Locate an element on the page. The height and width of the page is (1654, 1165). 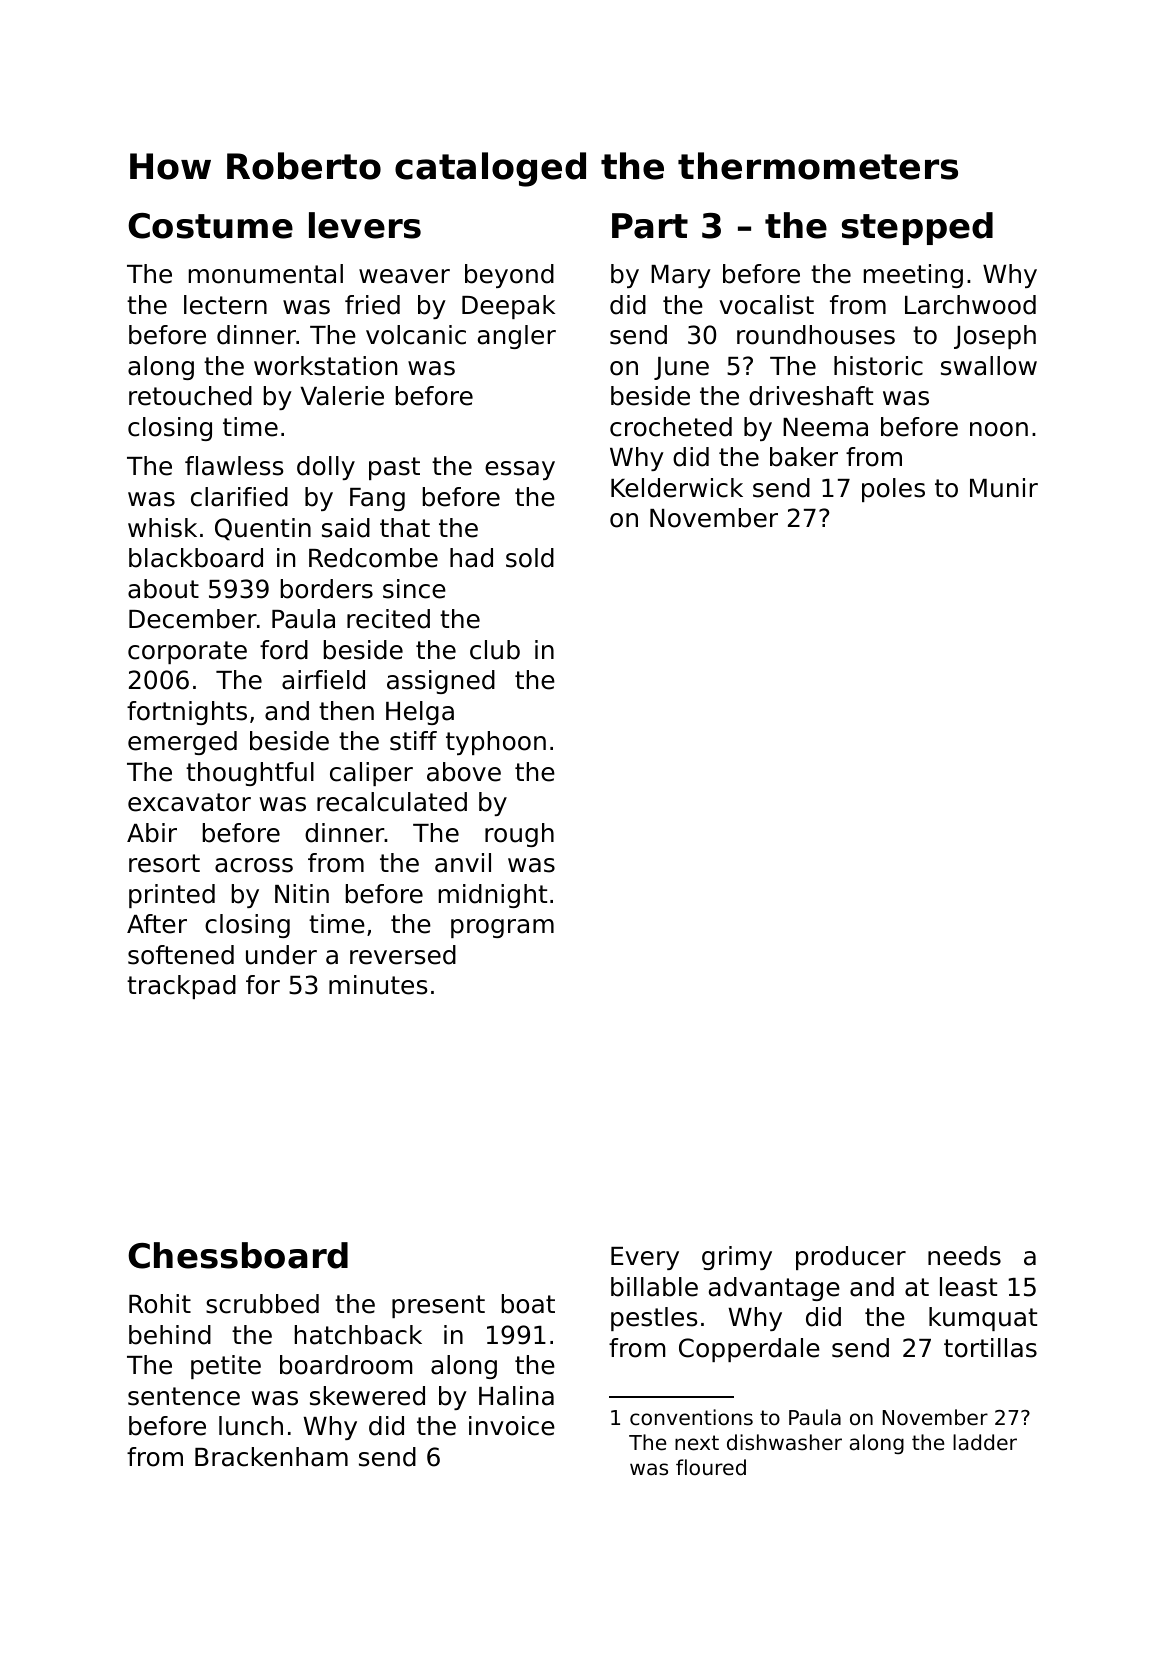
Kelderwick is located at coordinates (677, 488).
